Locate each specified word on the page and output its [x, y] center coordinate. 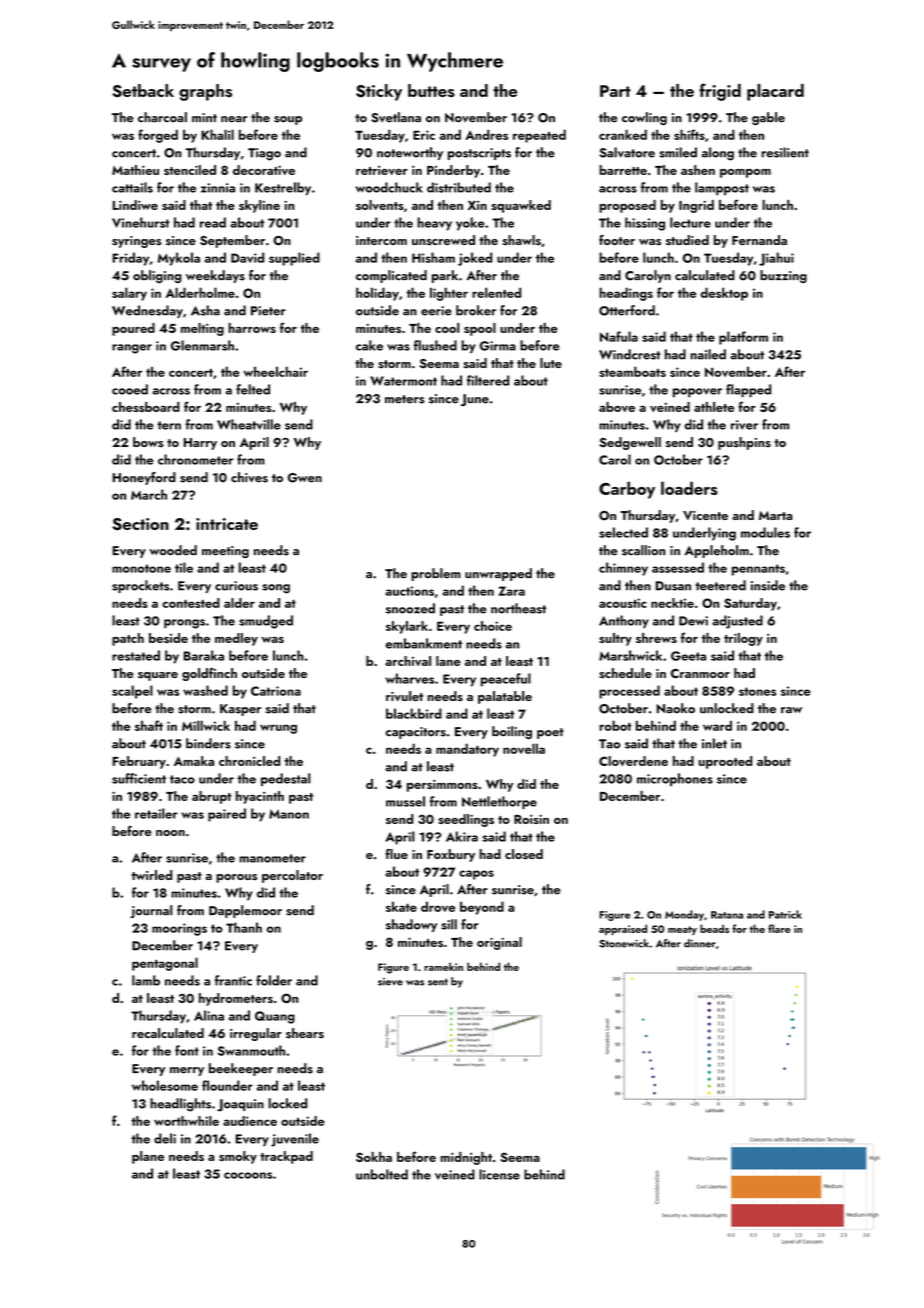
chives [249, 477]
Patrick [785, 914]
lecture [690, 222]
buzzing [783, 276]
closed [524, 854]
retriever [382, 170]
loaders [689, 488]
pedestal [285, 779]
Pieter [268, 311]
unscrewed [443, 240]
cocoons [248, 1175]
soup [288, 120]
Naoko [676, 708]
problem [436, 574]
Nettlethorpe [499, 803]
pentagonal [165, 964]
